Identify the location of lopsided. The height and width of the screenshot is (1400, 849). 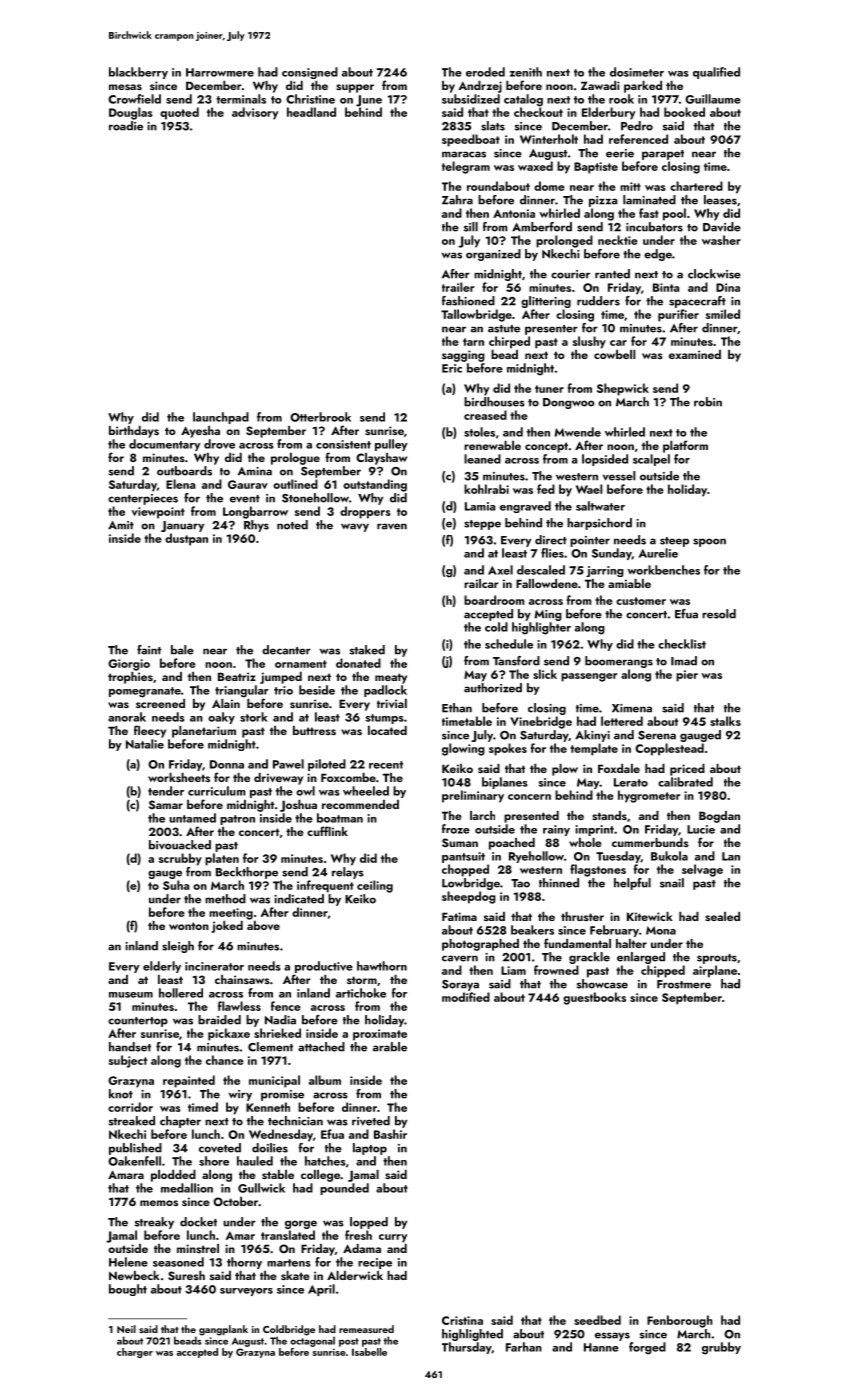
(605, 460).
